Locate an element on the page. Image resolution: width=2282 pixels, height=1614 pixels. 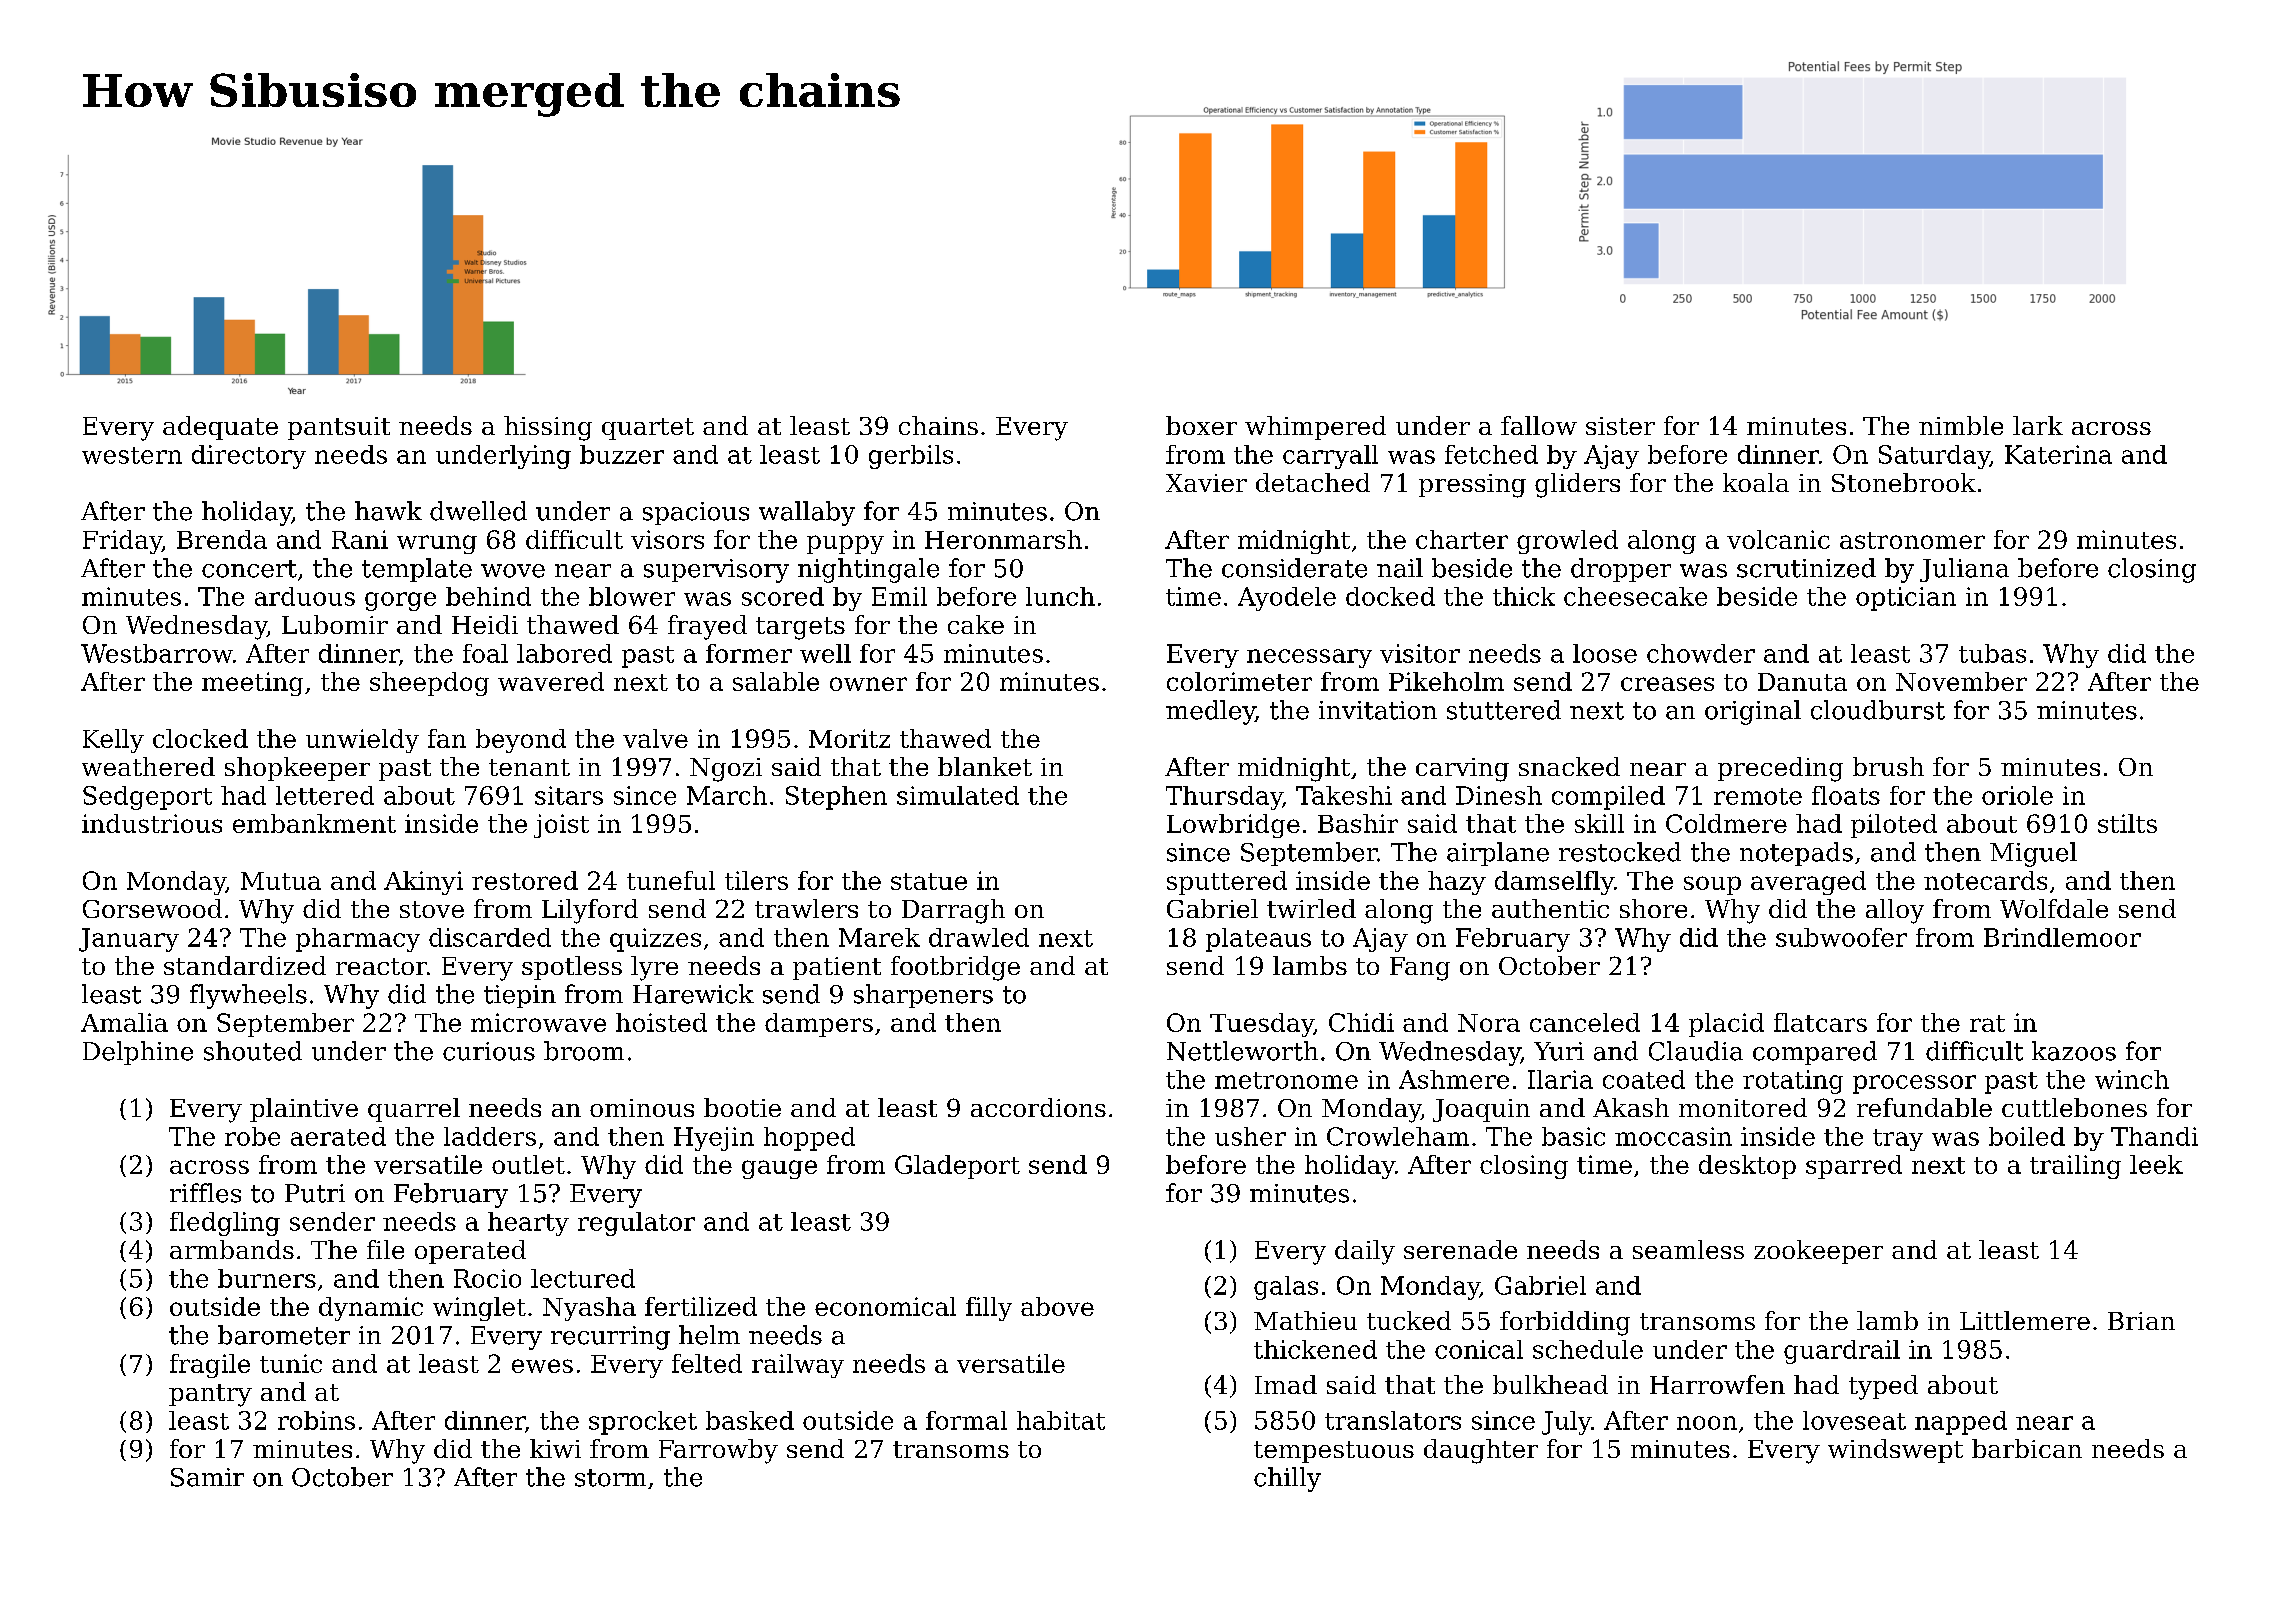
chilly is located at coordinates (1287, 1479).
